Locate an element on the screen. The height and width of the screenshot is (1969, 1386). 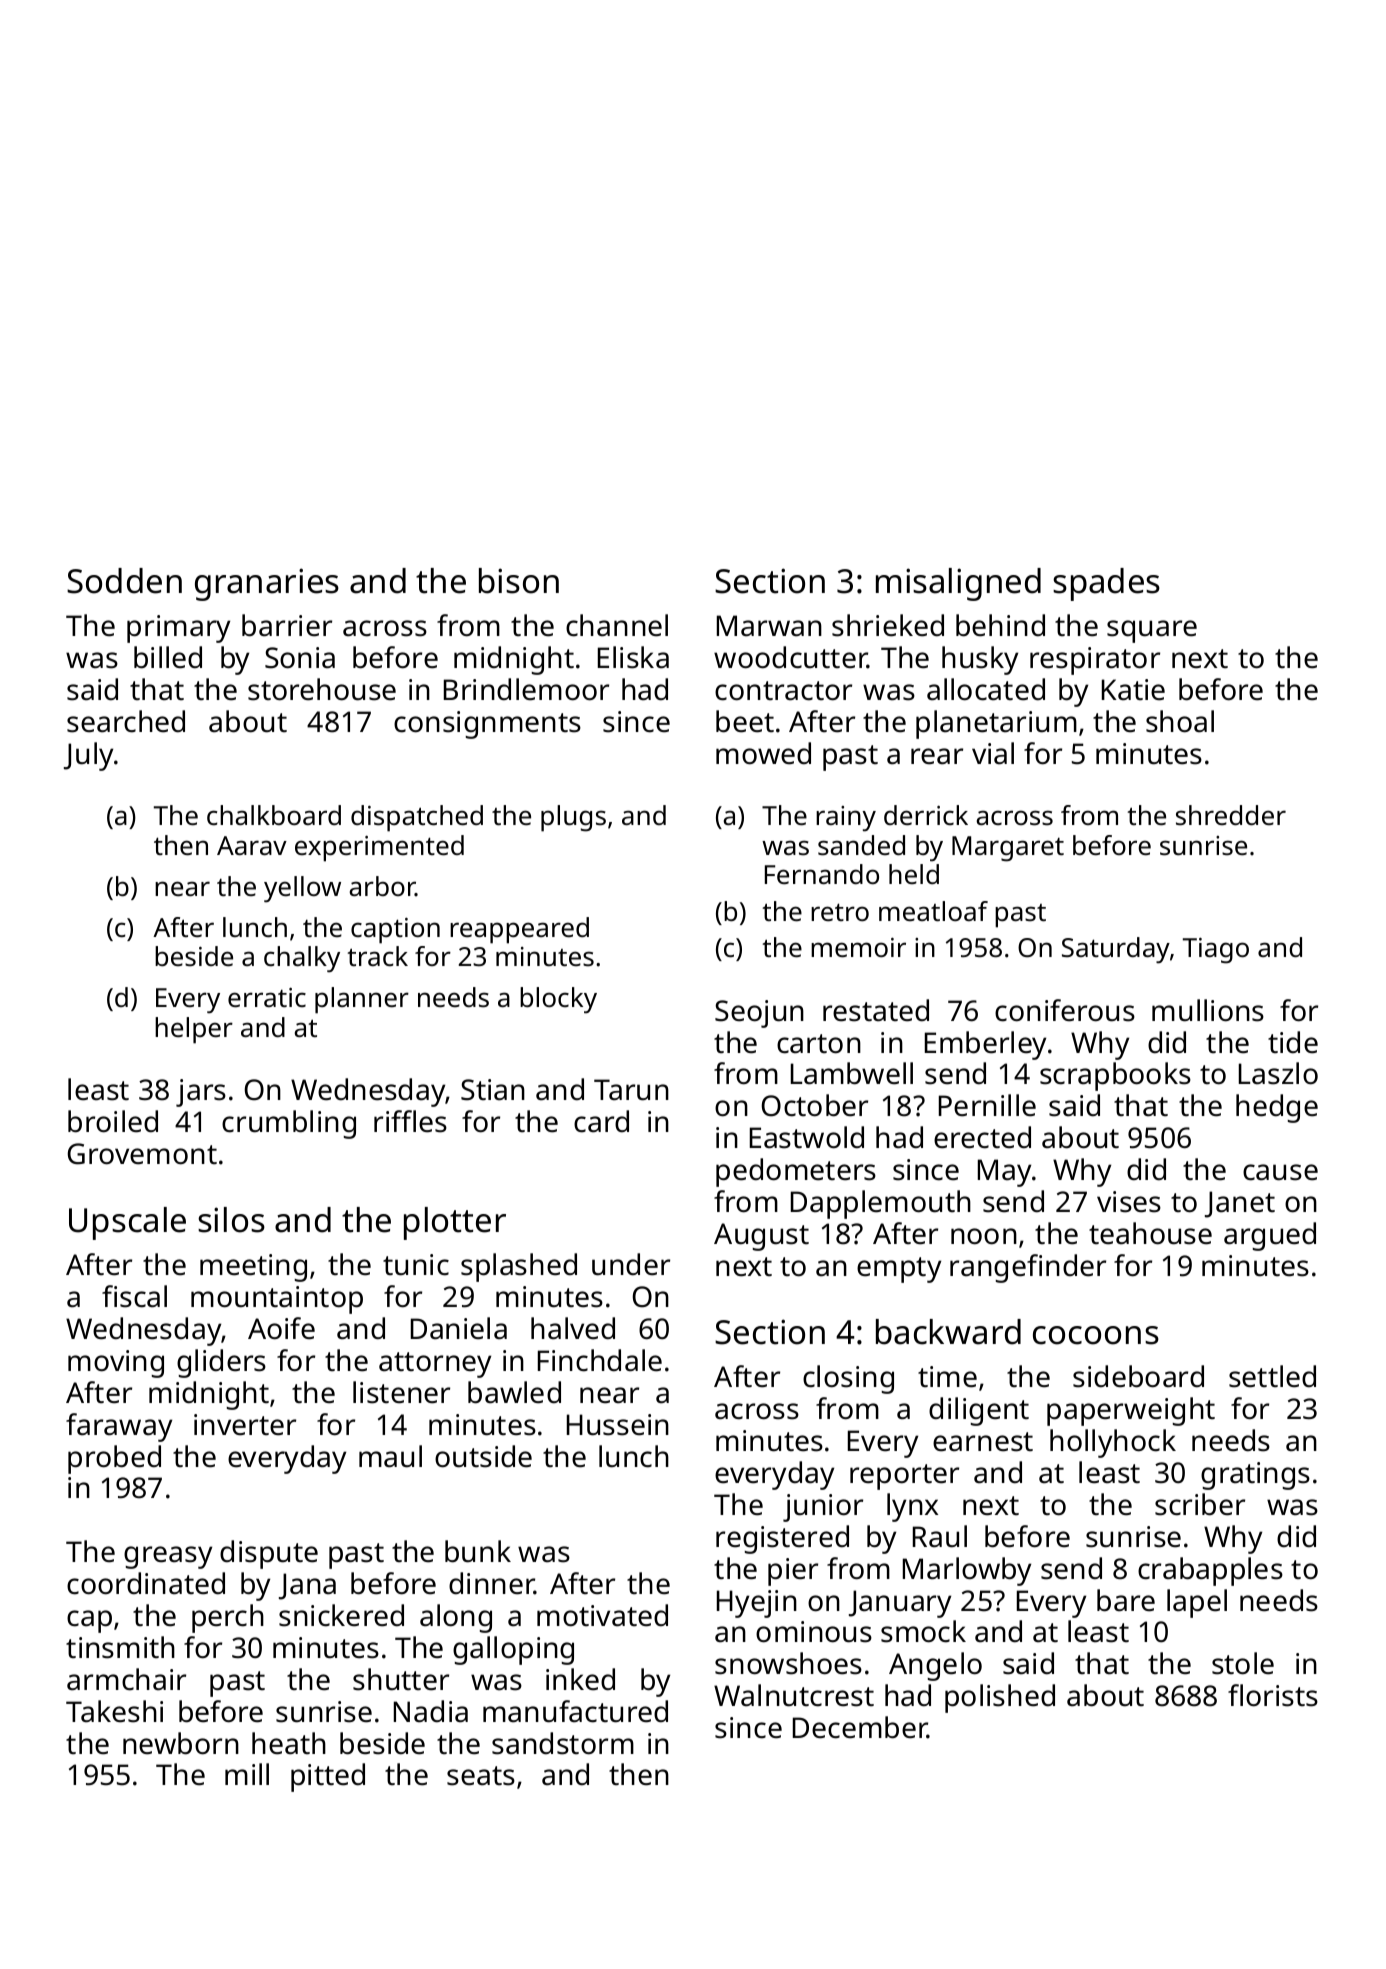
Aarav is located at coordinates (252, 845).
